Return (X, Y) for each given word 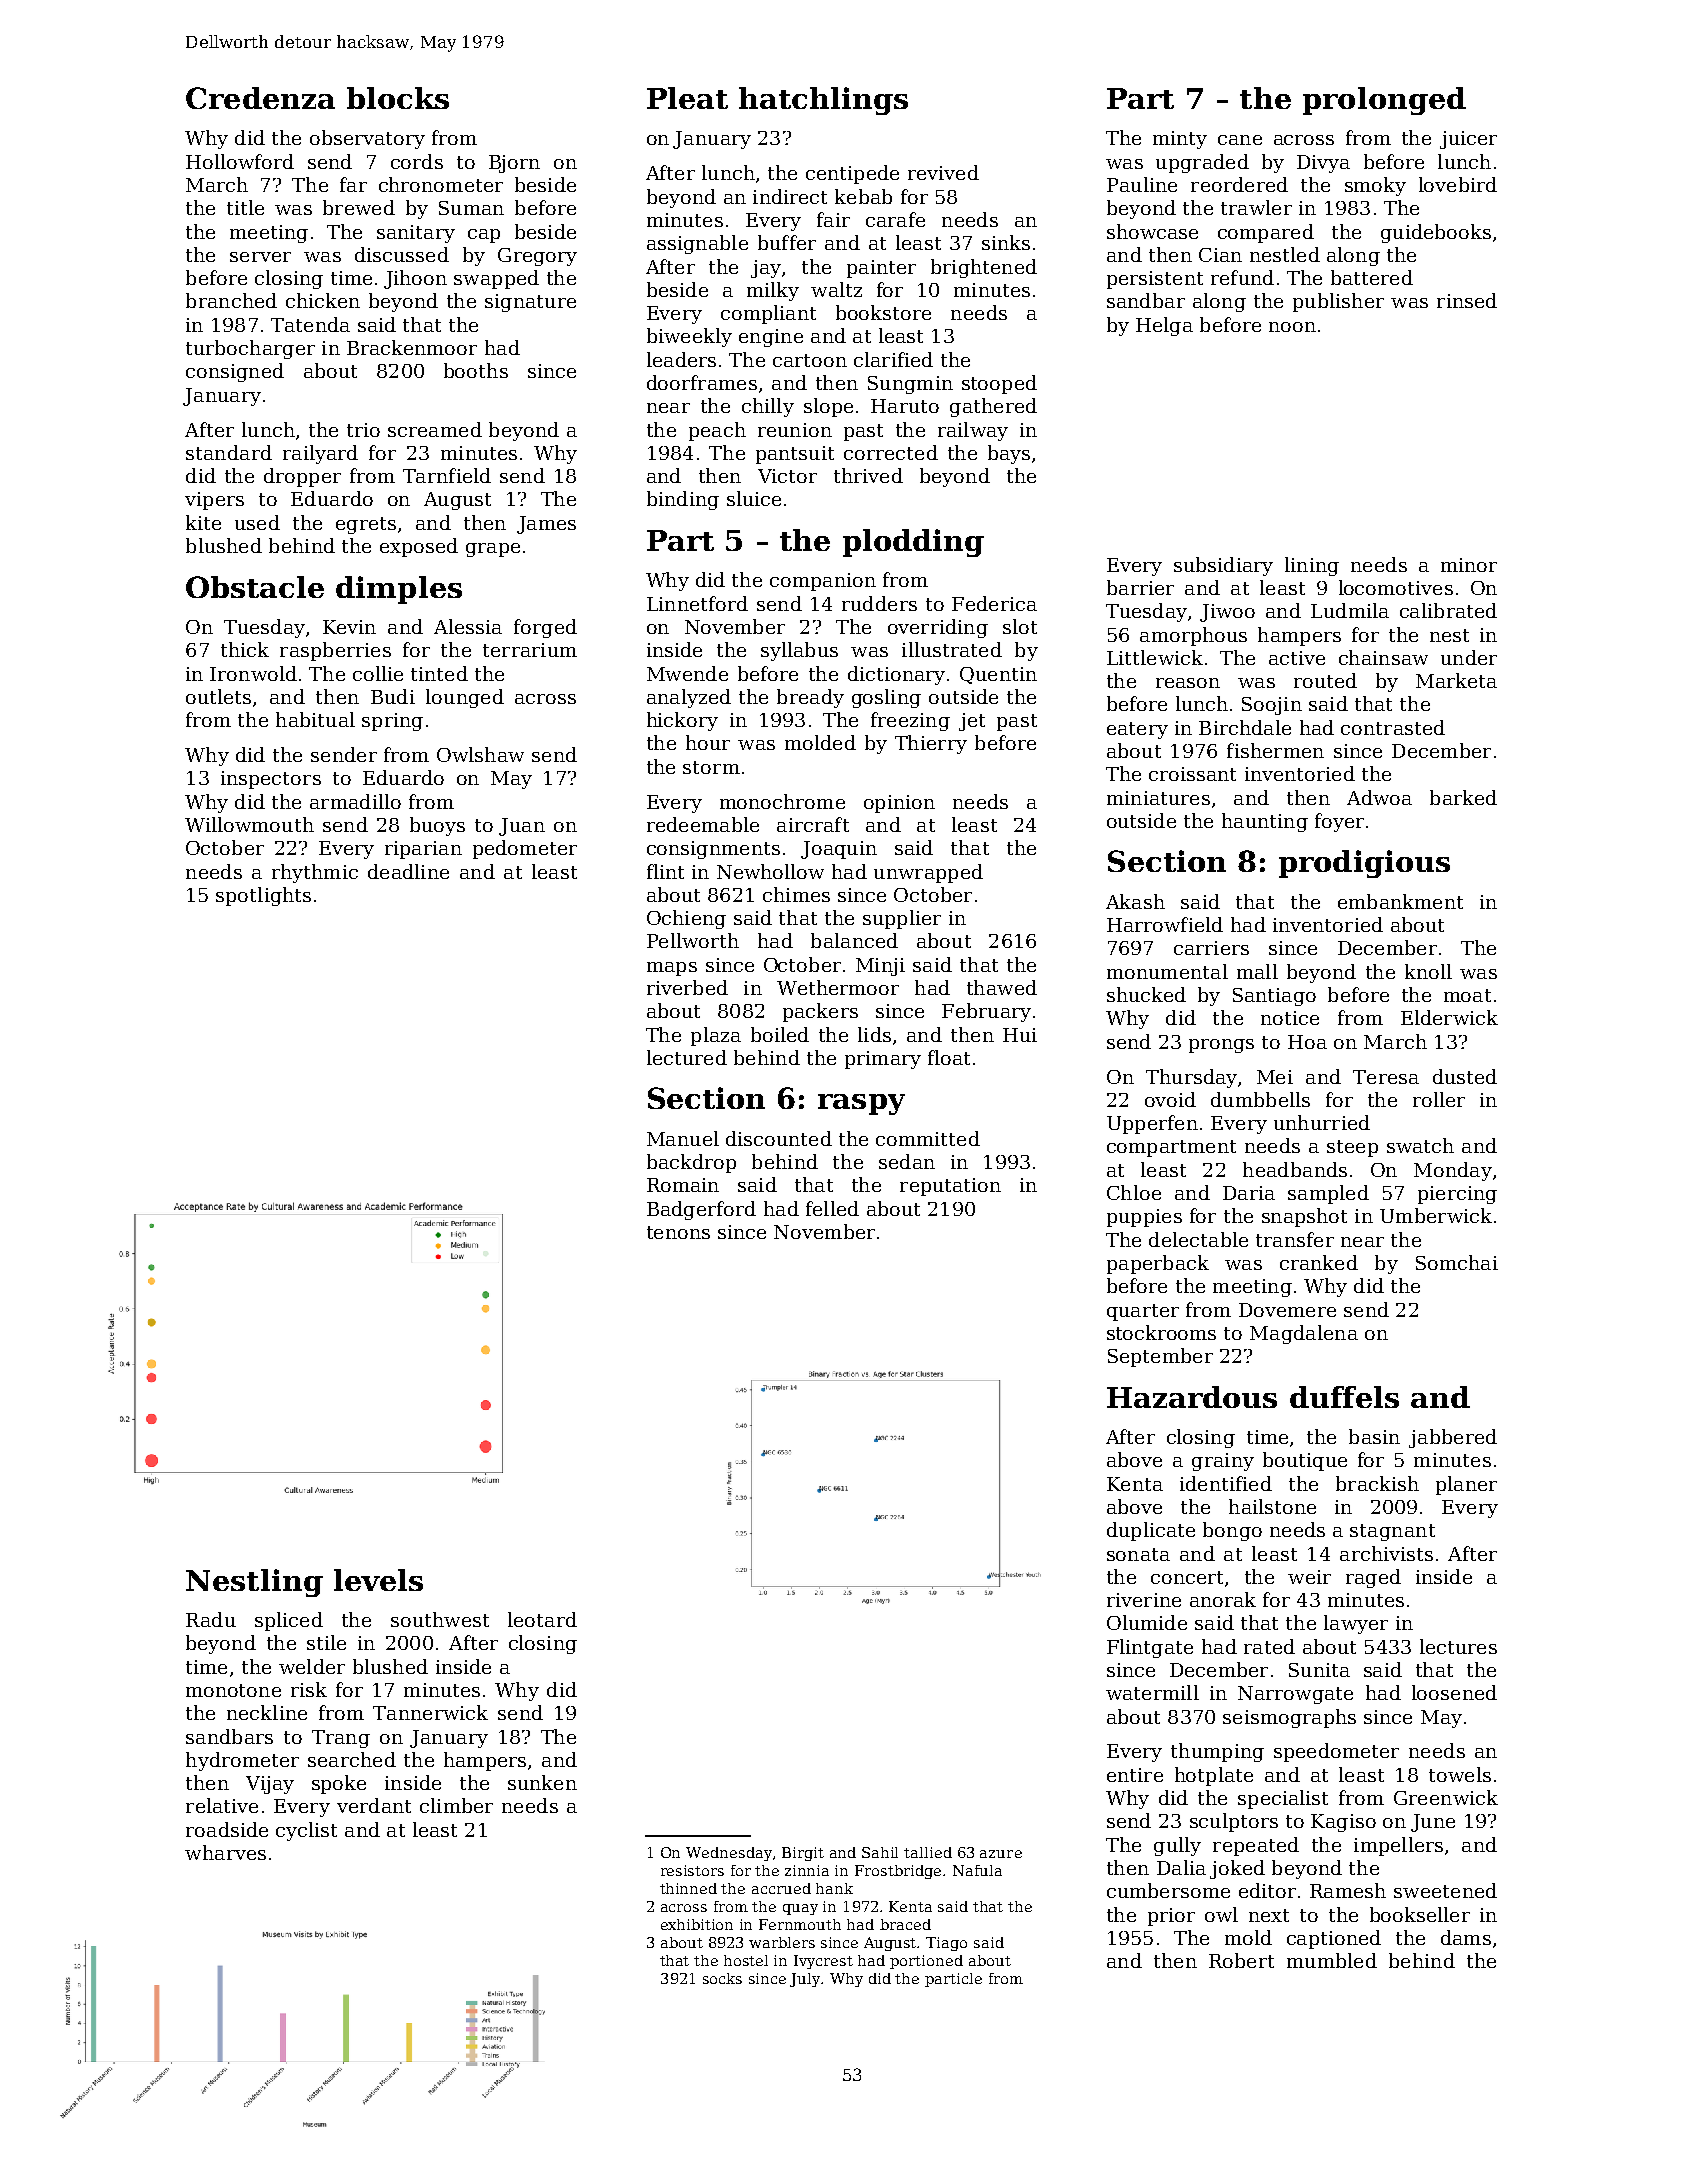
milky (773, 291)
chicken (323, 300)
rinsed (1467, 300)
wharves (225, 1852)
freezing (910, 721)
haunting (1265, 822)
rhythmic (315, 873)
